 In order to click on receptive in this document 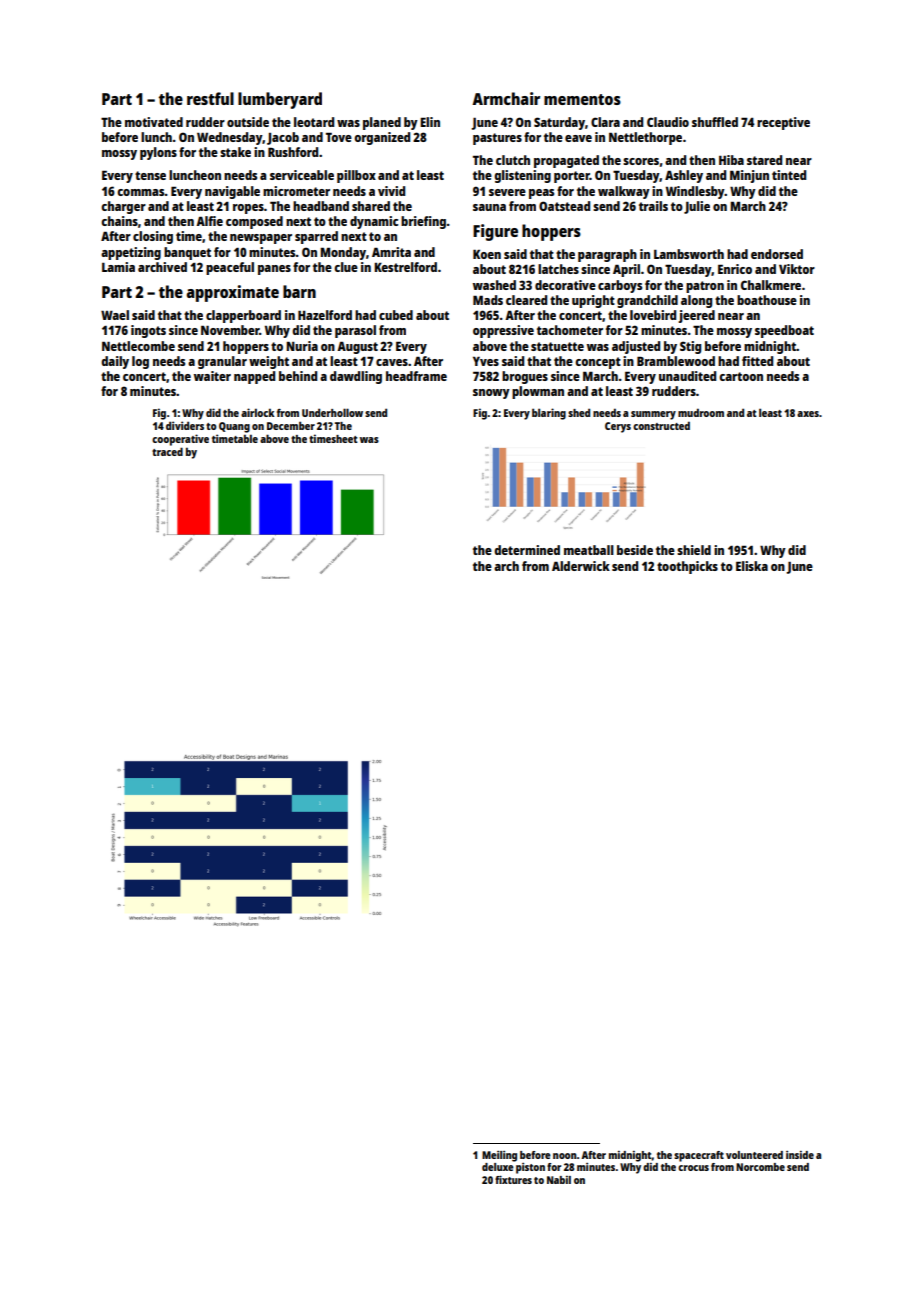, I will do `click(783, 123)`.
